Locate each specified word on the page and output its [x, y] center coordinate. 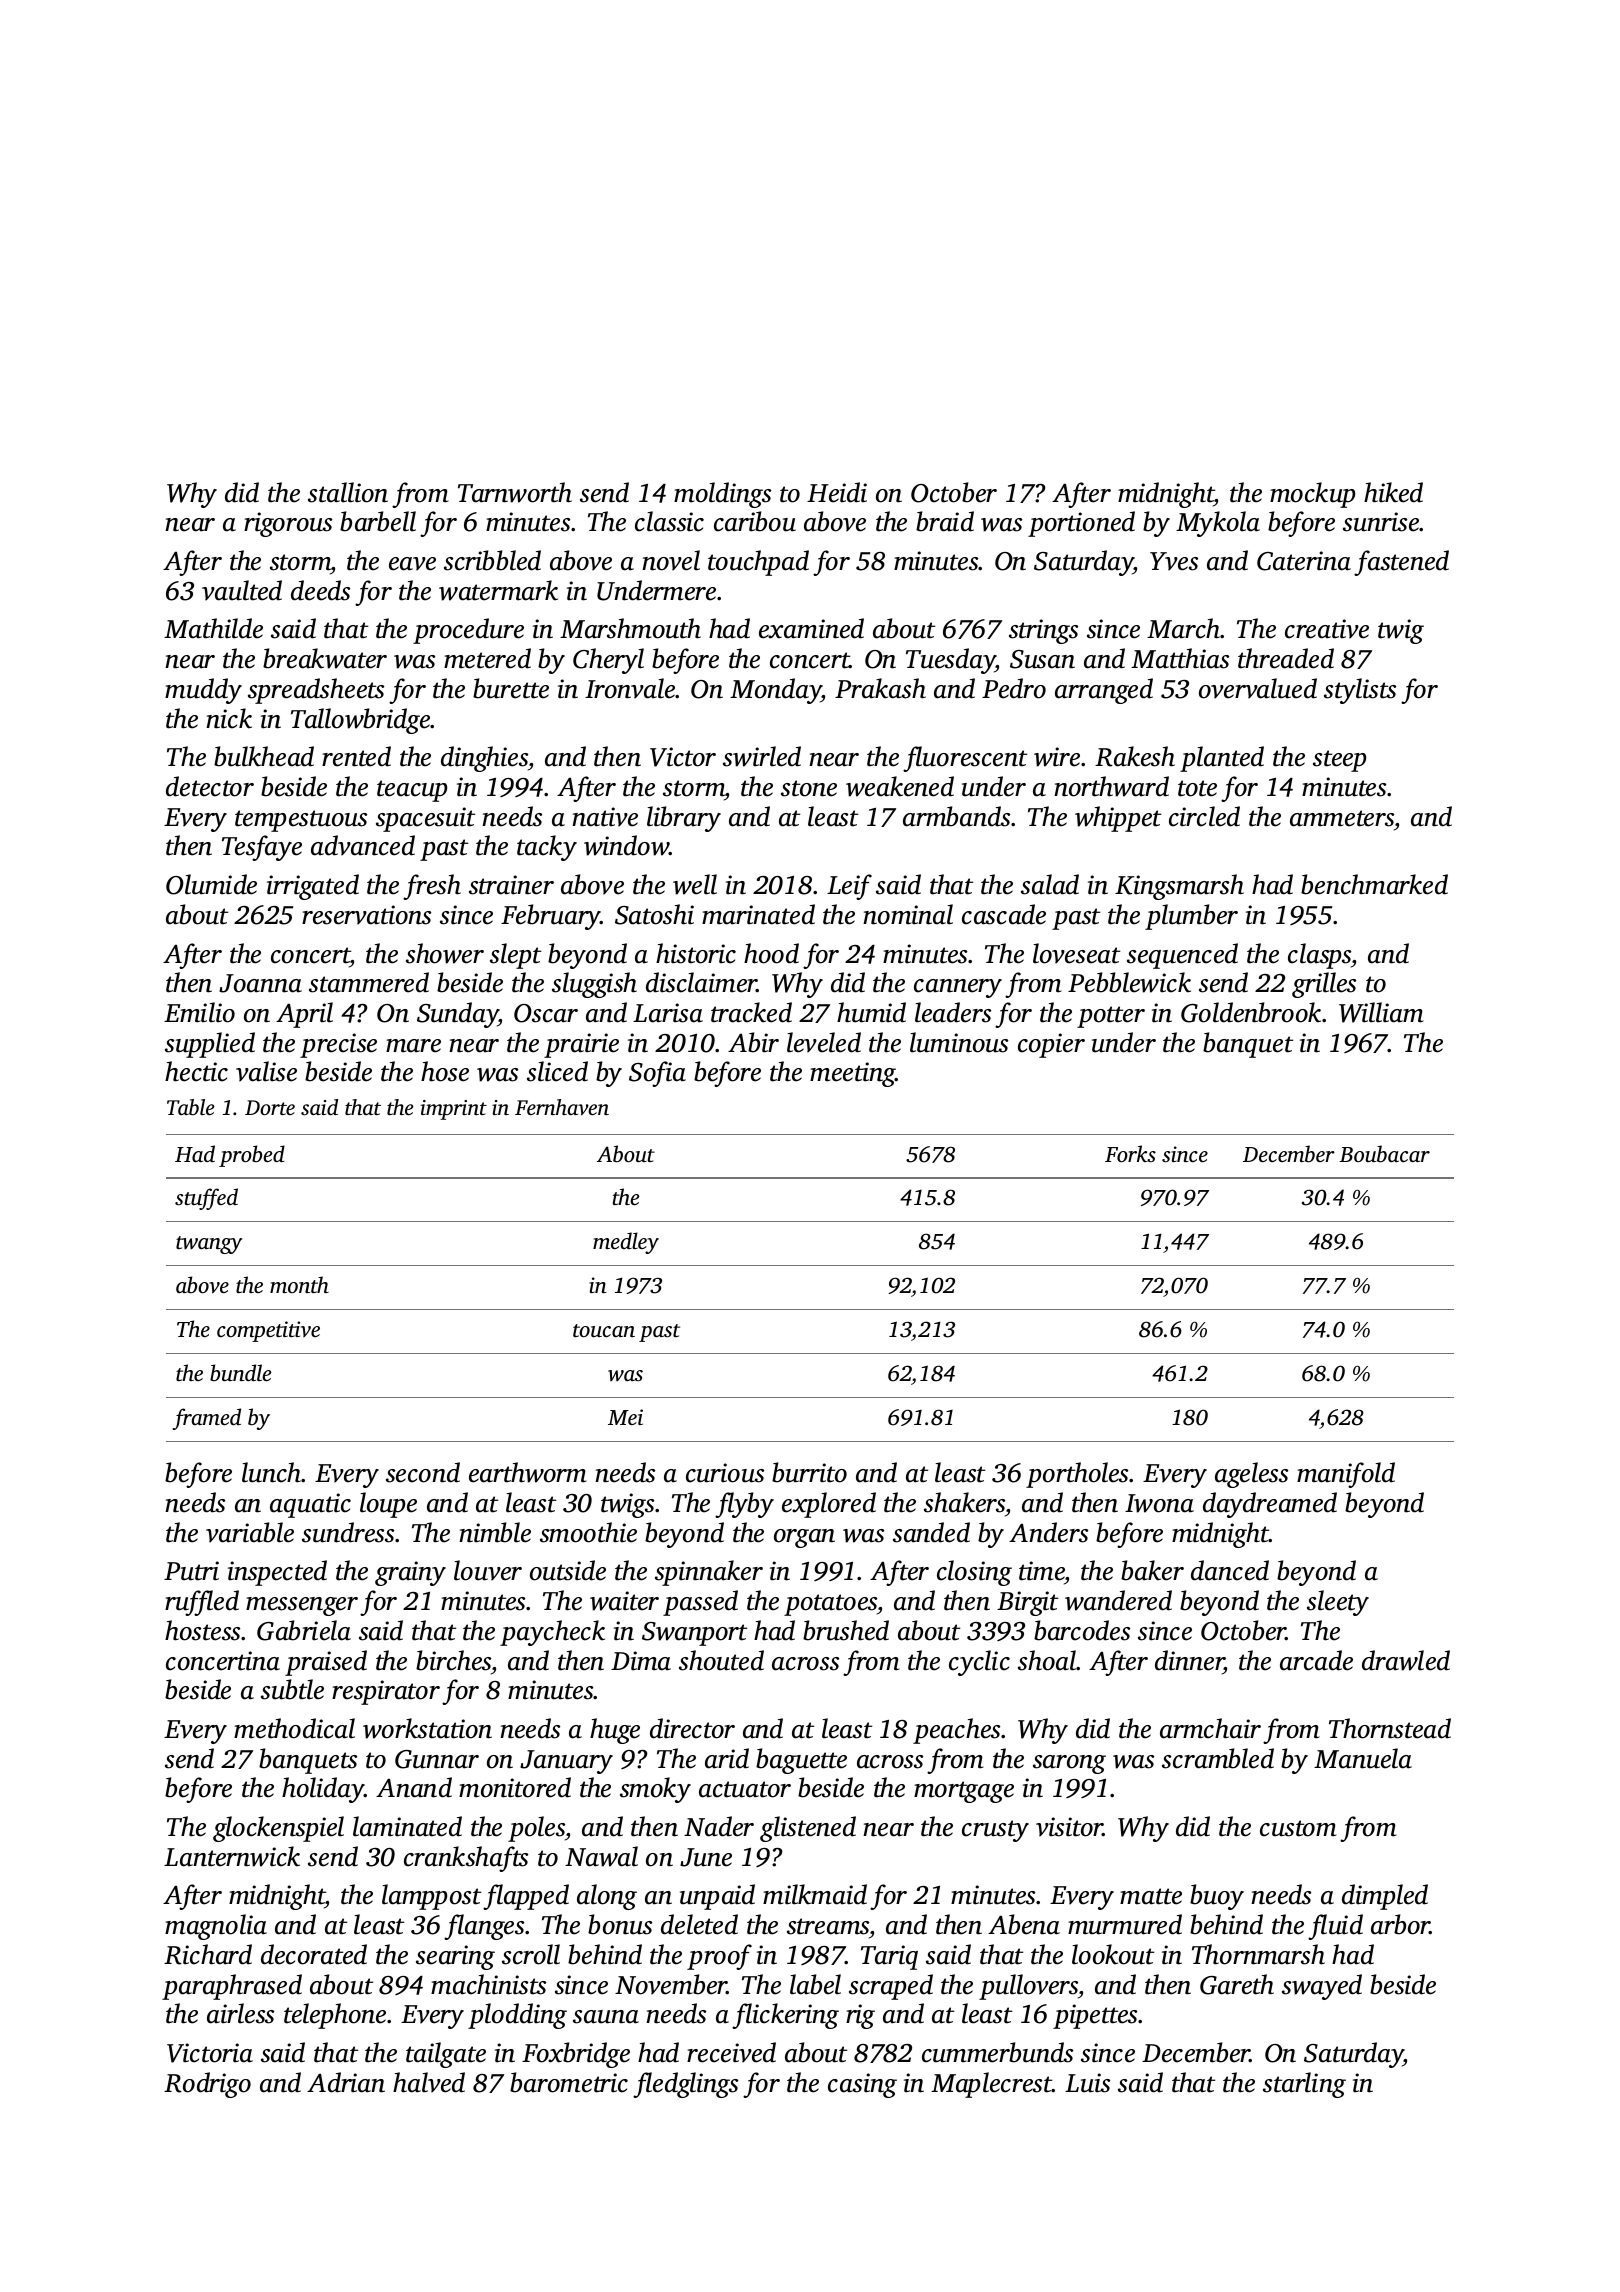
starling [1304, 2085]
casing [862, 2085]
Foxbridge [576, 2055]
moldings [722, 495]
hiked [1393, 492]
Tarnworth [515, 492]
